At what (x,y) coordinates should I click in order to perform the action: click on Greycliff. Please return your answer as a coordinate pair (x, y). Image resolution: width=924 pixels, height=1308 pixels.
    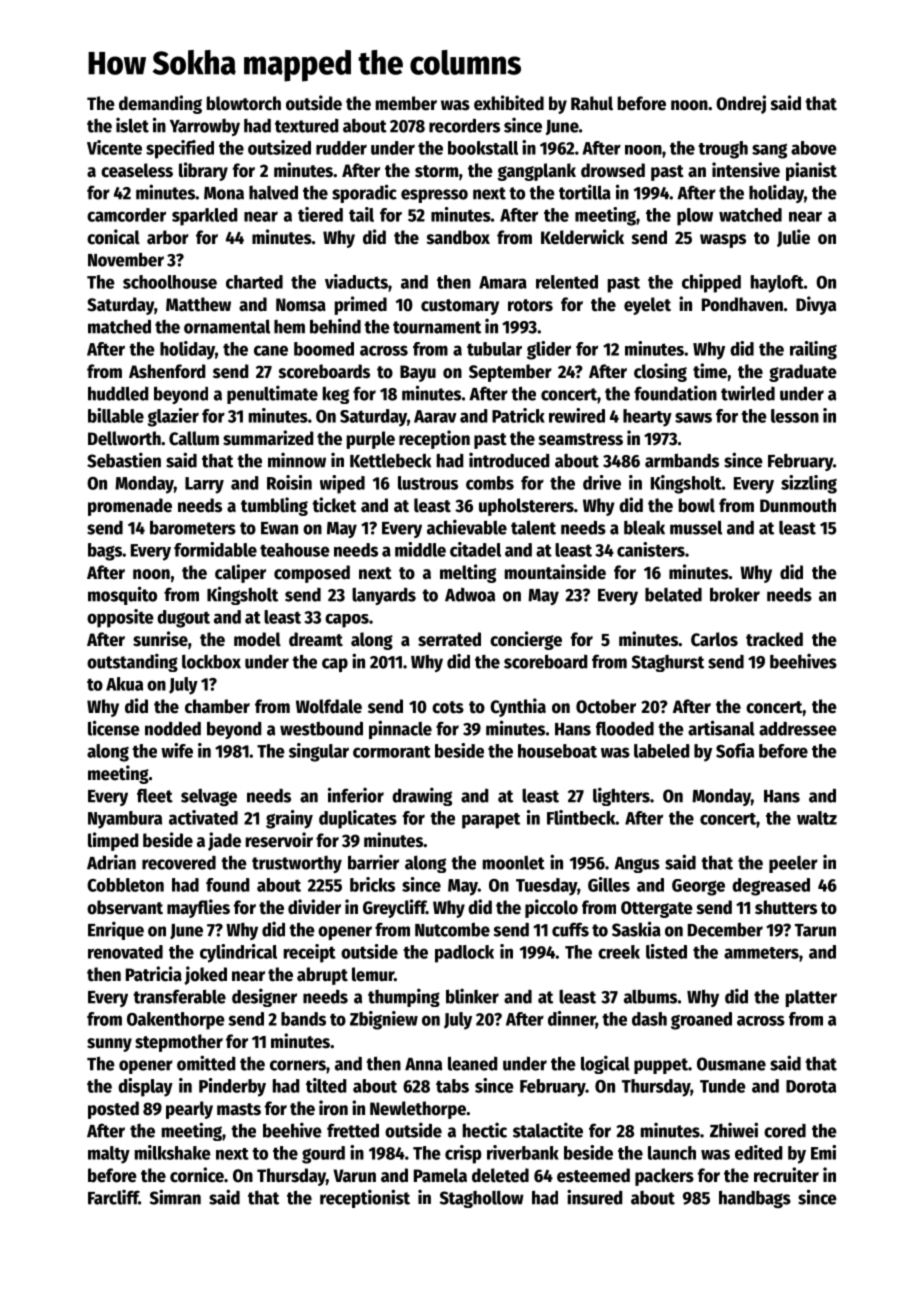
    Looking at the image, I should click on (394, 908).
